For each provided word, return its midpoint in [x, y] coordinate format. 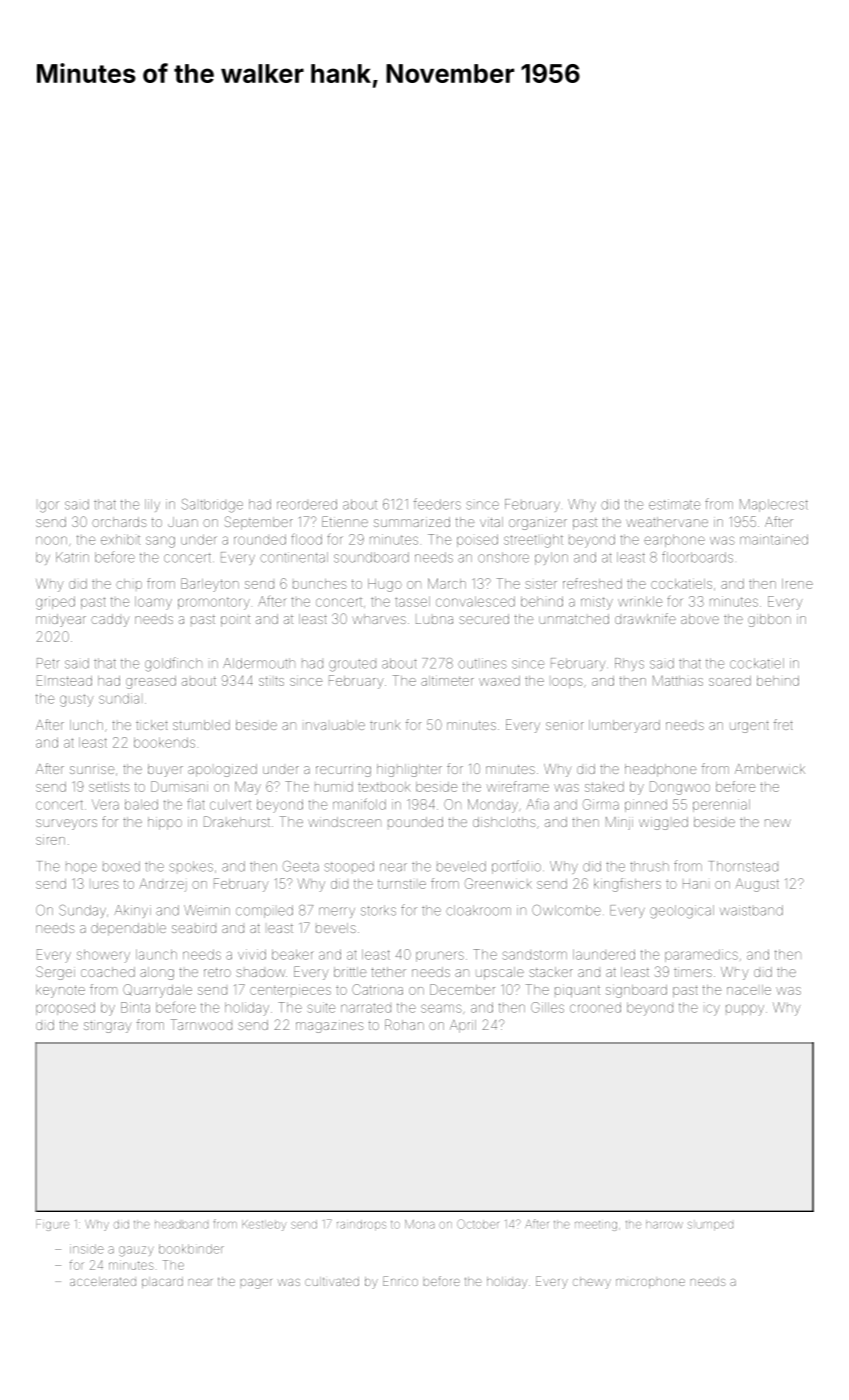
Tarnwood [201, 1024]
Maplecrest [774, 505]
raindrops [361, 1225]
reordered [307, 504]
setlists [109, 787]
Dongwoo [680, 788]
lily [152, 505]
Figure [52, 1225]
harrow [664, 1224]
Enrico [400, 1281]
